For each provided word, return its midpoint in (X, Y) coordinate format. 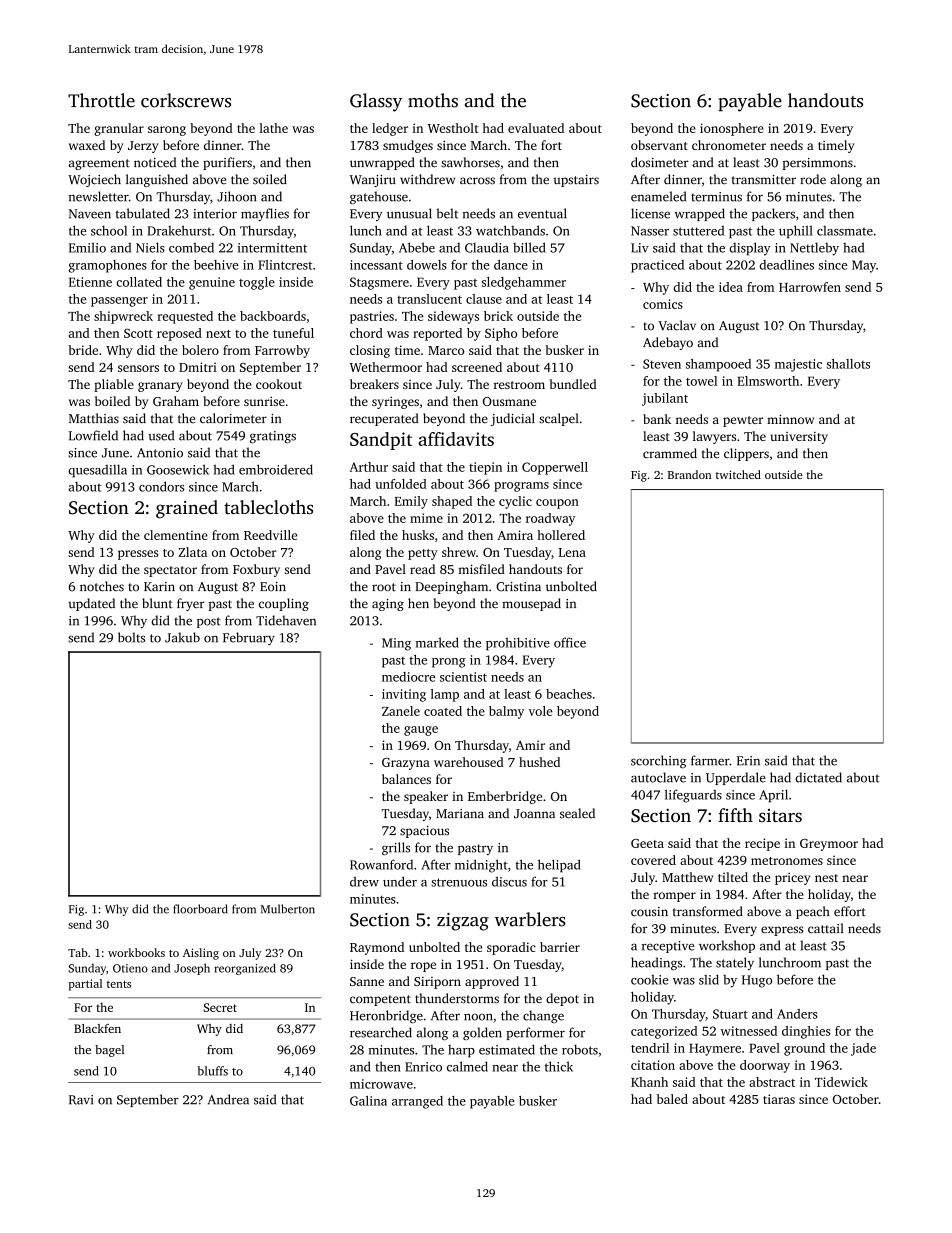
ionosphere (732, 129)
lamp (445, 695)
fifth (735, 815)
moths (433, 100)
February (249, 638)
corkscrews (186, 100)
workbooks (136, 952)
